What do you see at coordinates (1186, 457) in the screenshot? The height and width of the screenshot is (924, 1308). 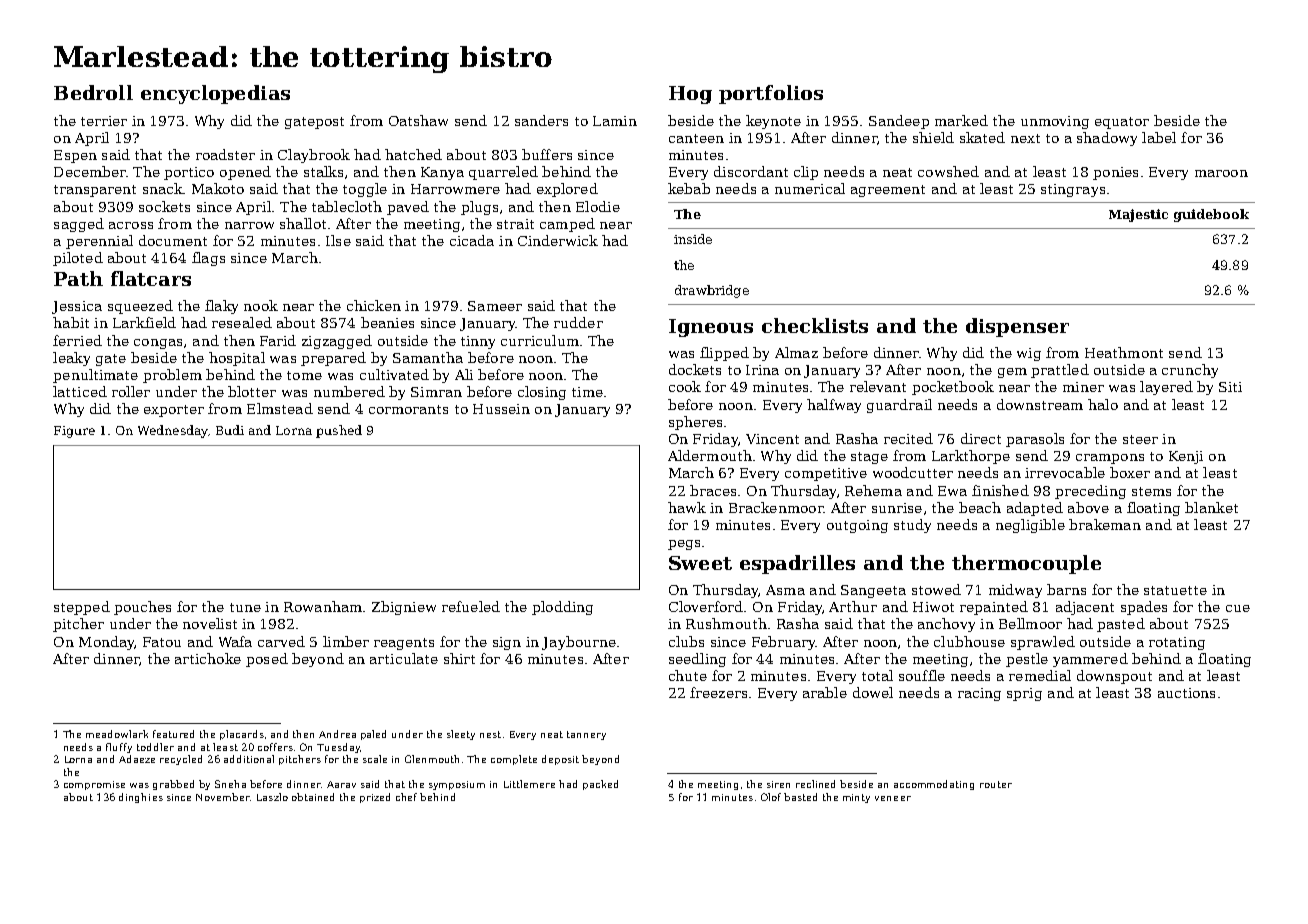 I see `Kenji` at bounding box center [1186, 457].
